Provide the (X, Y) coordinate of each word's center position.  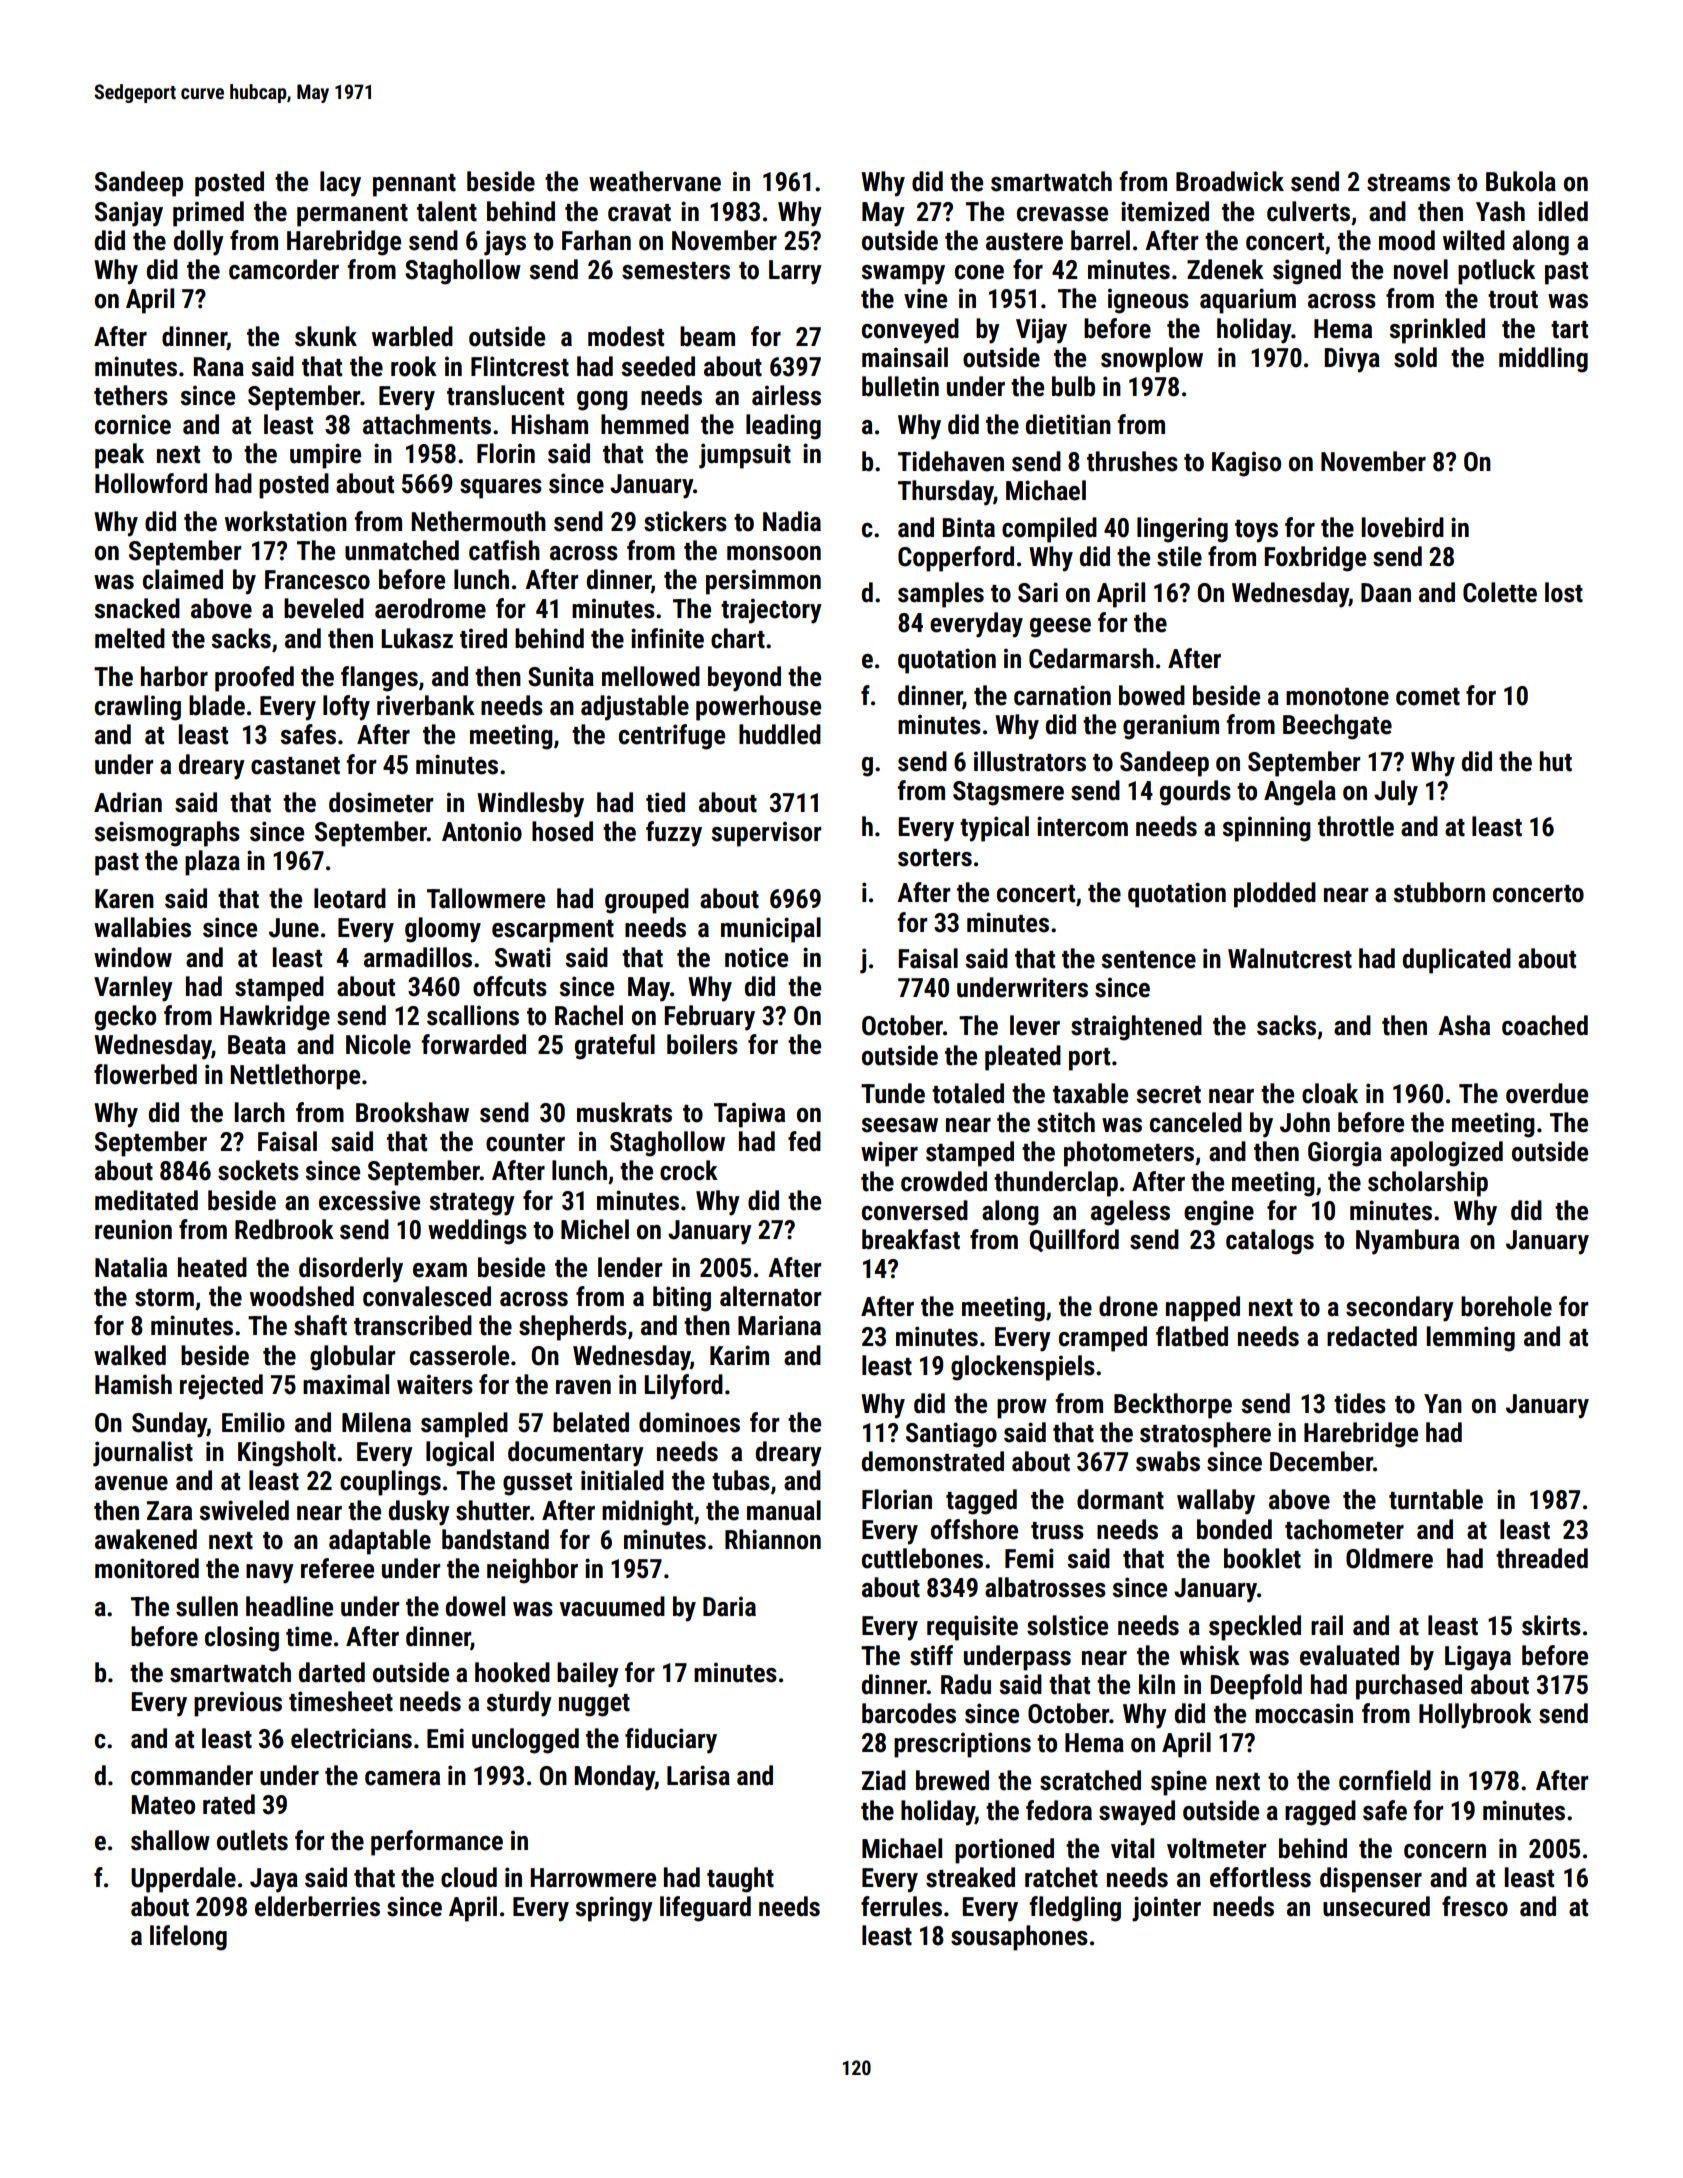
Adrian (128, 802)
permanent (352, 215)
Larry (795, 272)
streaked (970, 1877)
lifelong (188, 1938)
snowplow (1152, 360)
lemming (1470, 1339)
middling (1543, 360)
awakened (146, 1539)
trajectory (771, 611)
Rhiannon (773, 1539)
